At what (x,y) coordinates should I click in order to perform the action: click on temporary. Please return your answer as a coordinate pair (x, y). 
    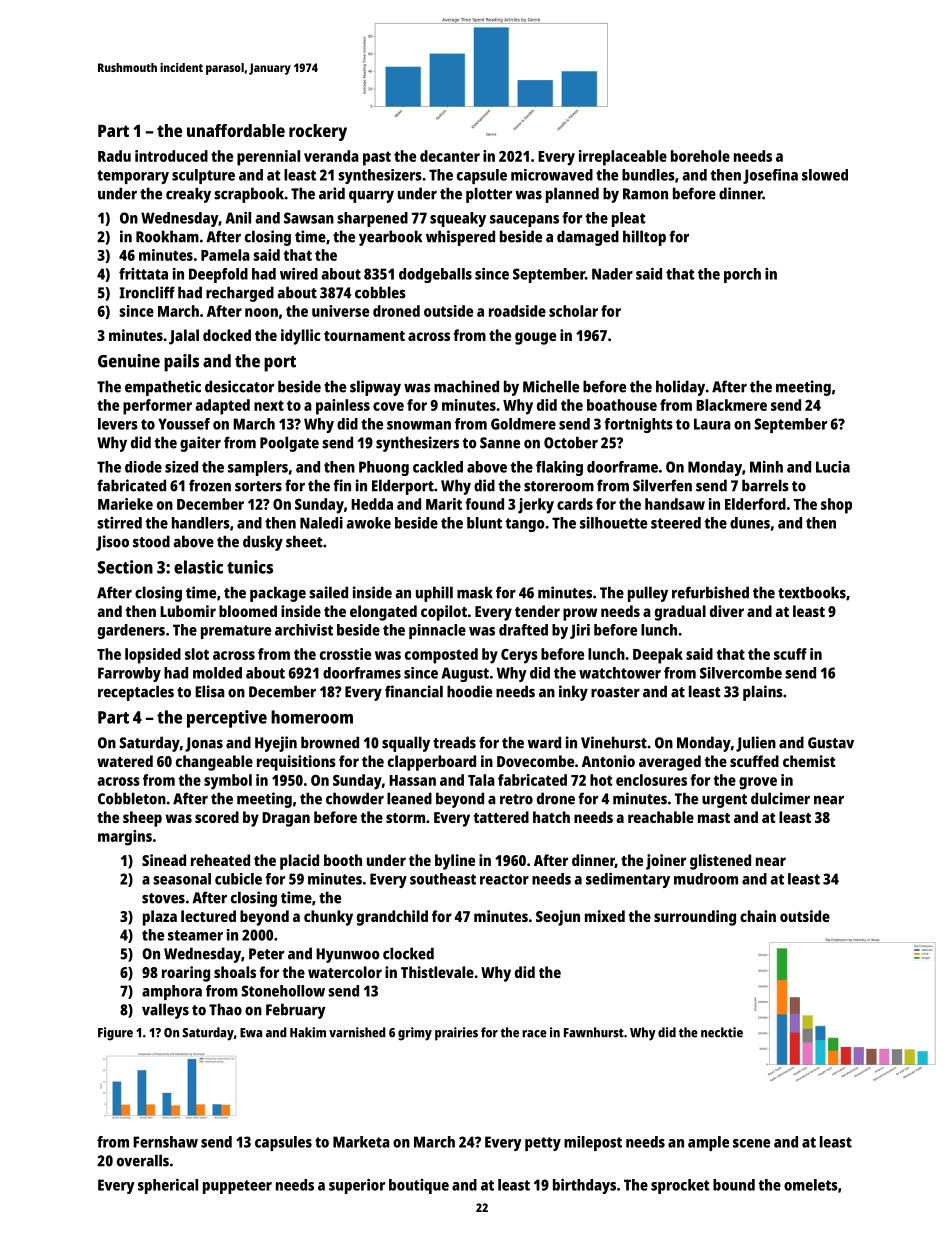
    Looking at the image, I should click on (133, 177).
